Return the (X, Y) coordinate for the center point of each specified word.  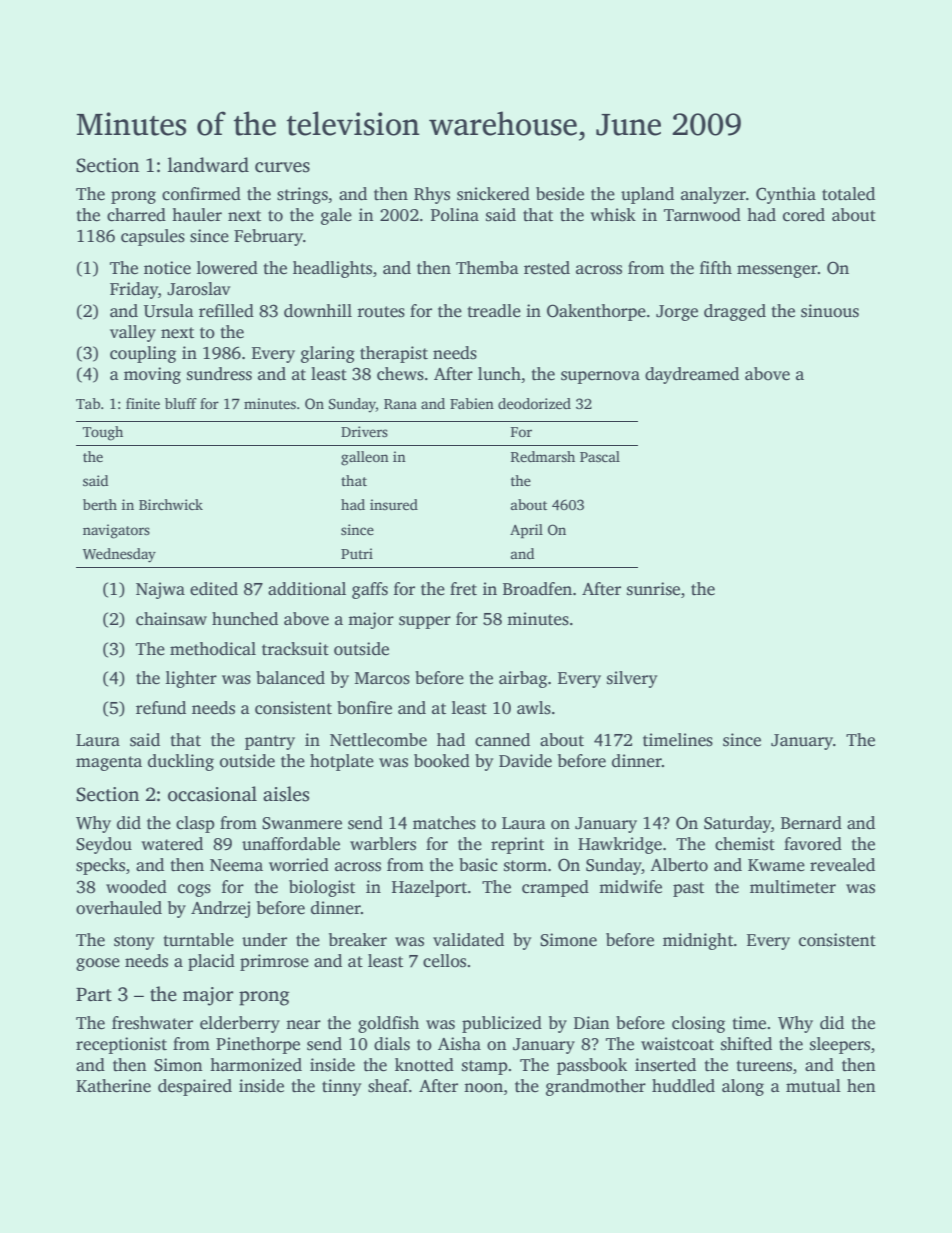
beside (560, 194)
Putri (357, 553)
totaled (848, 194)
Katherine (113, 1086)
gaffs (370, 590)
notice (167, 268)
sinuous (830, 311)
